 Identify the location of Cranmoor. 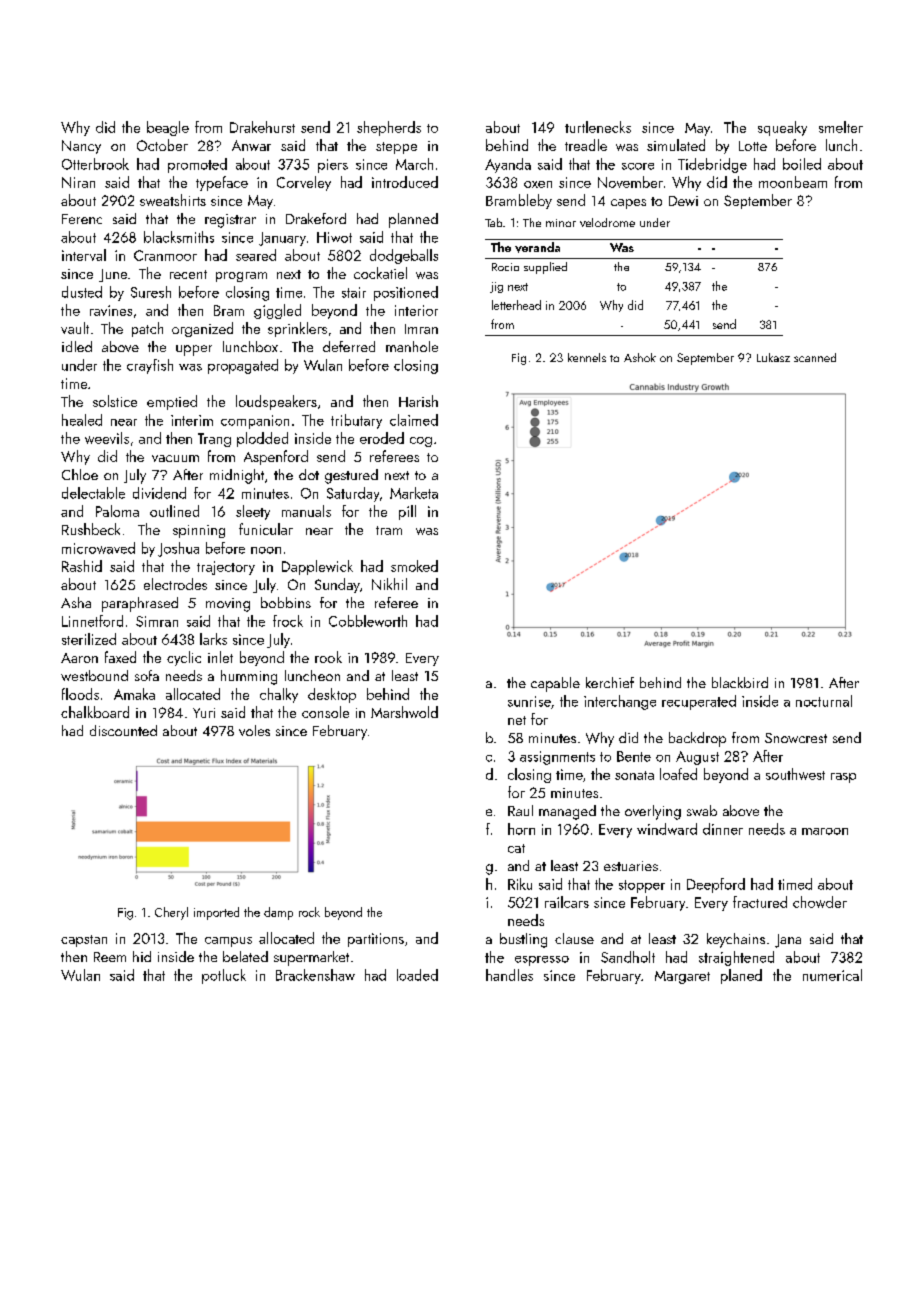
(165, 255).
